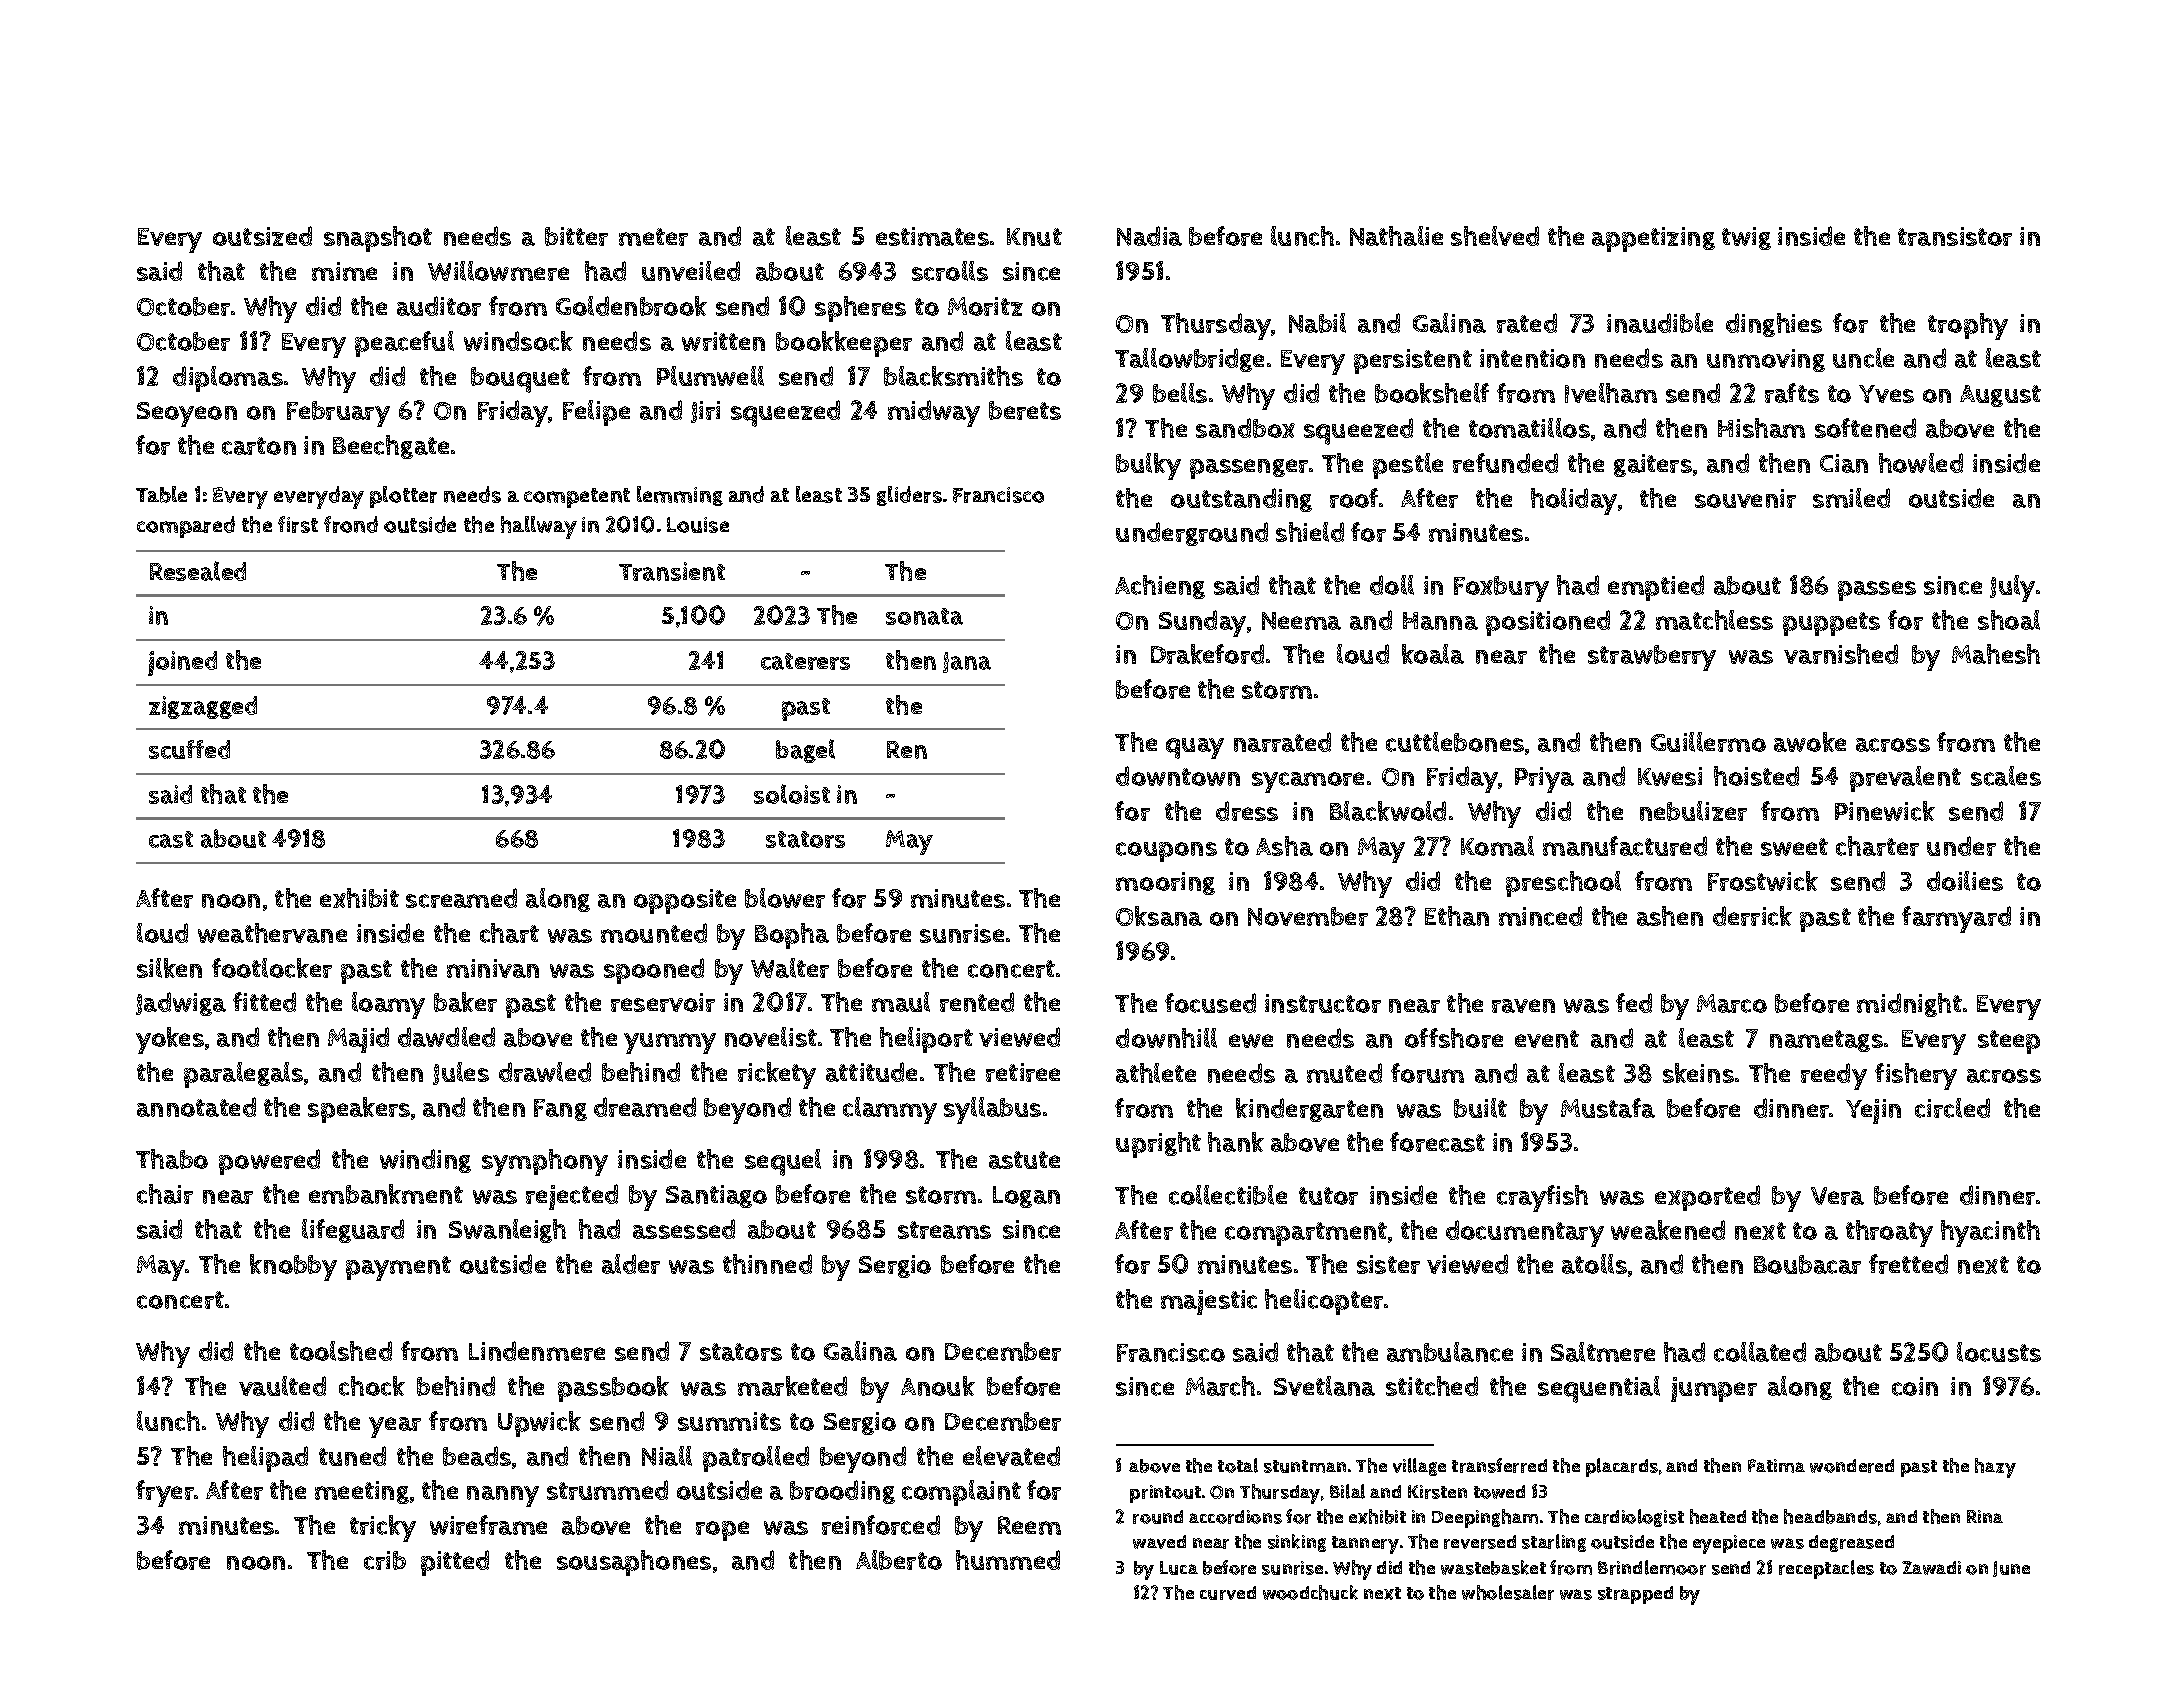 This screenshot has width=2178, height=1683. What do you see at coordinates (654, 933) in the screenshot?
I see `mounted` at bounding box center [654, 933].
